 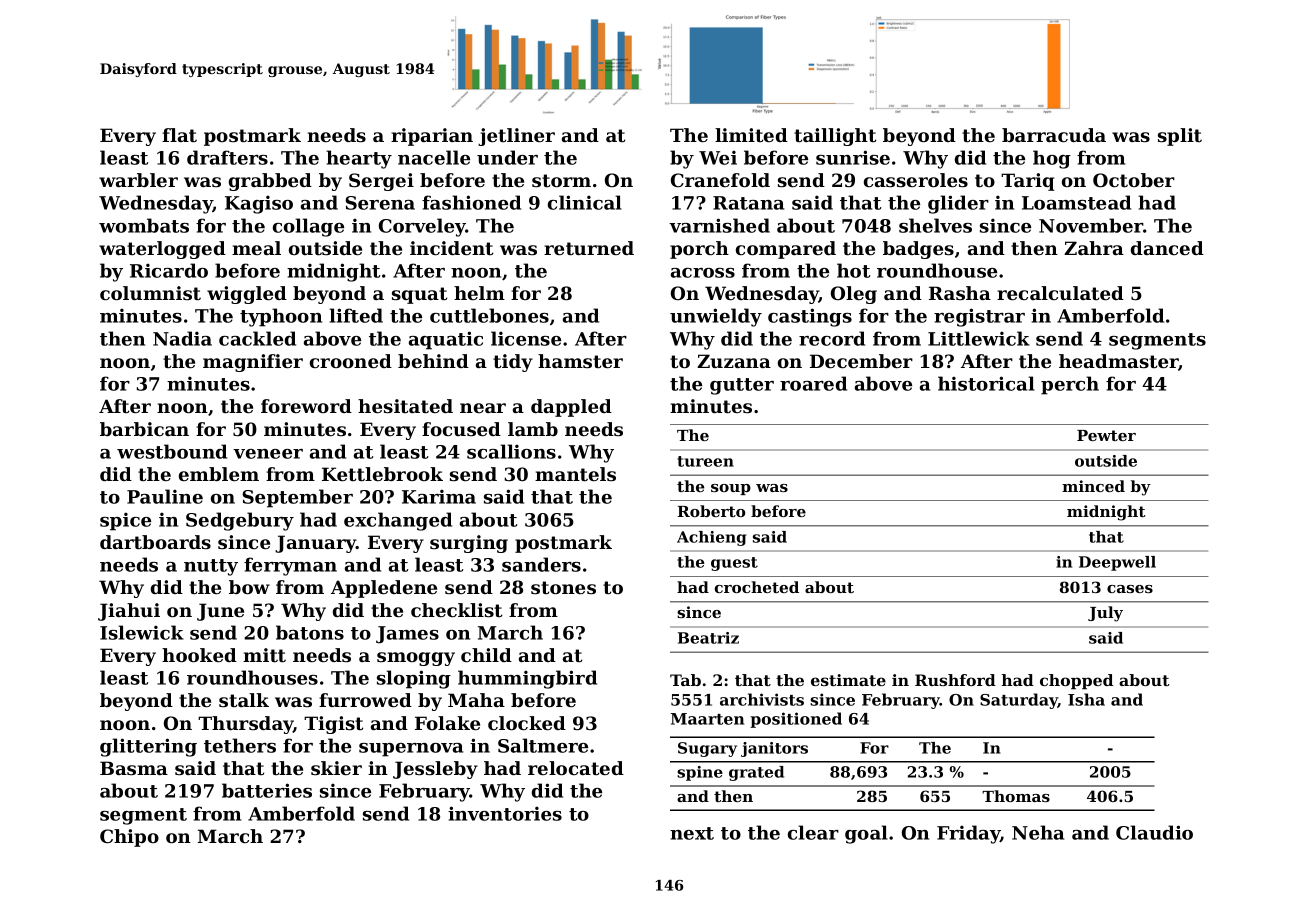 I want to click on Chipo, so click(x=129, y=838).
